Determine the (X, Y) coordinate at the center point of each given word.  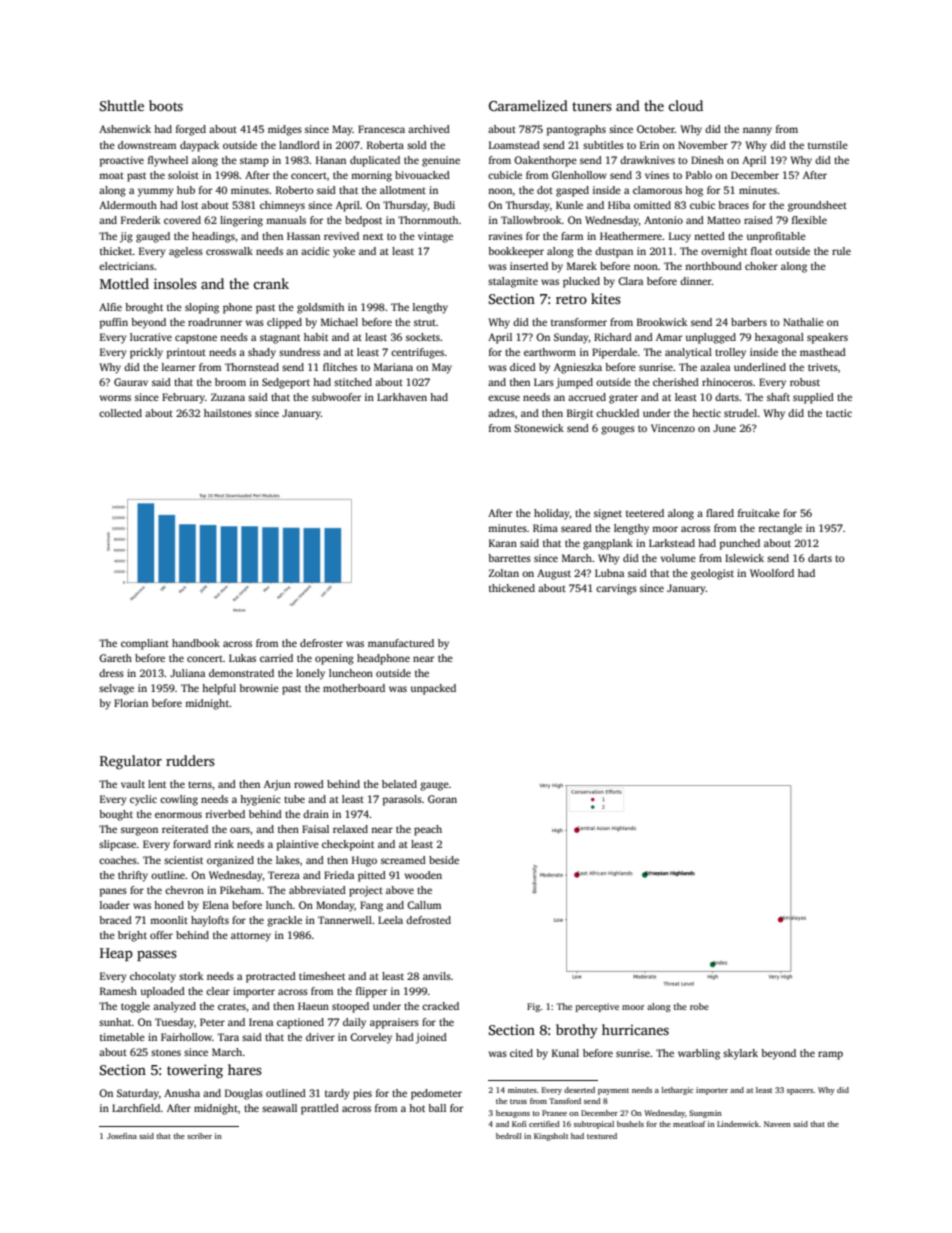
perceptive (597, 1007)
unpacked (433, 689)
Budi (444, 205)
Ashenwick (125, 129)
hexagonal (779, 338)
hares (245, 1069)
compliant (145, 644)
